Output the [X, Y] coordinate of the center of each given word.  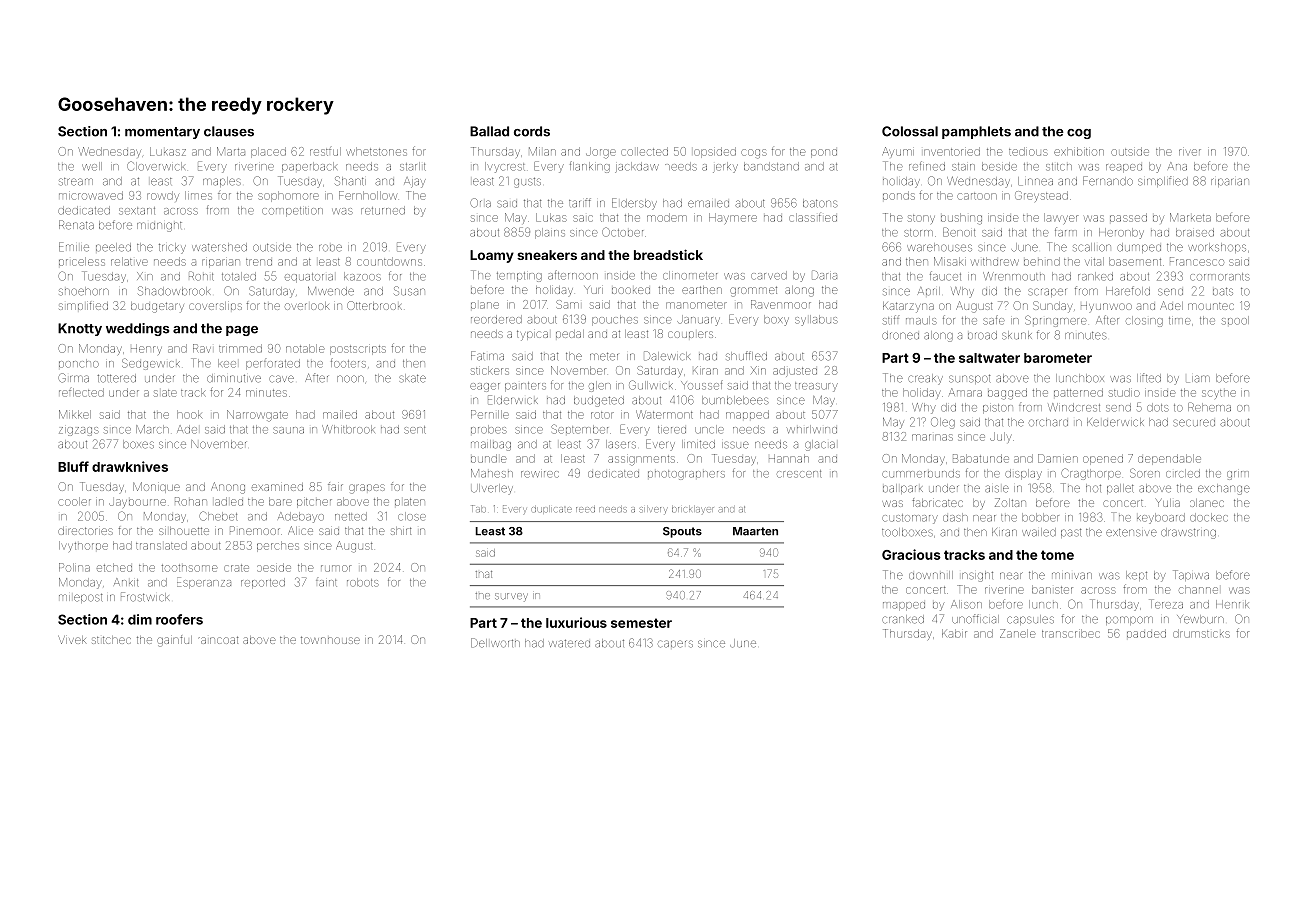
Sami [567, 304]
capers [675, 644]
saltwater [989, 358]
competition [292, 212]
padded [1146, 633]
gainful [174, 641]
